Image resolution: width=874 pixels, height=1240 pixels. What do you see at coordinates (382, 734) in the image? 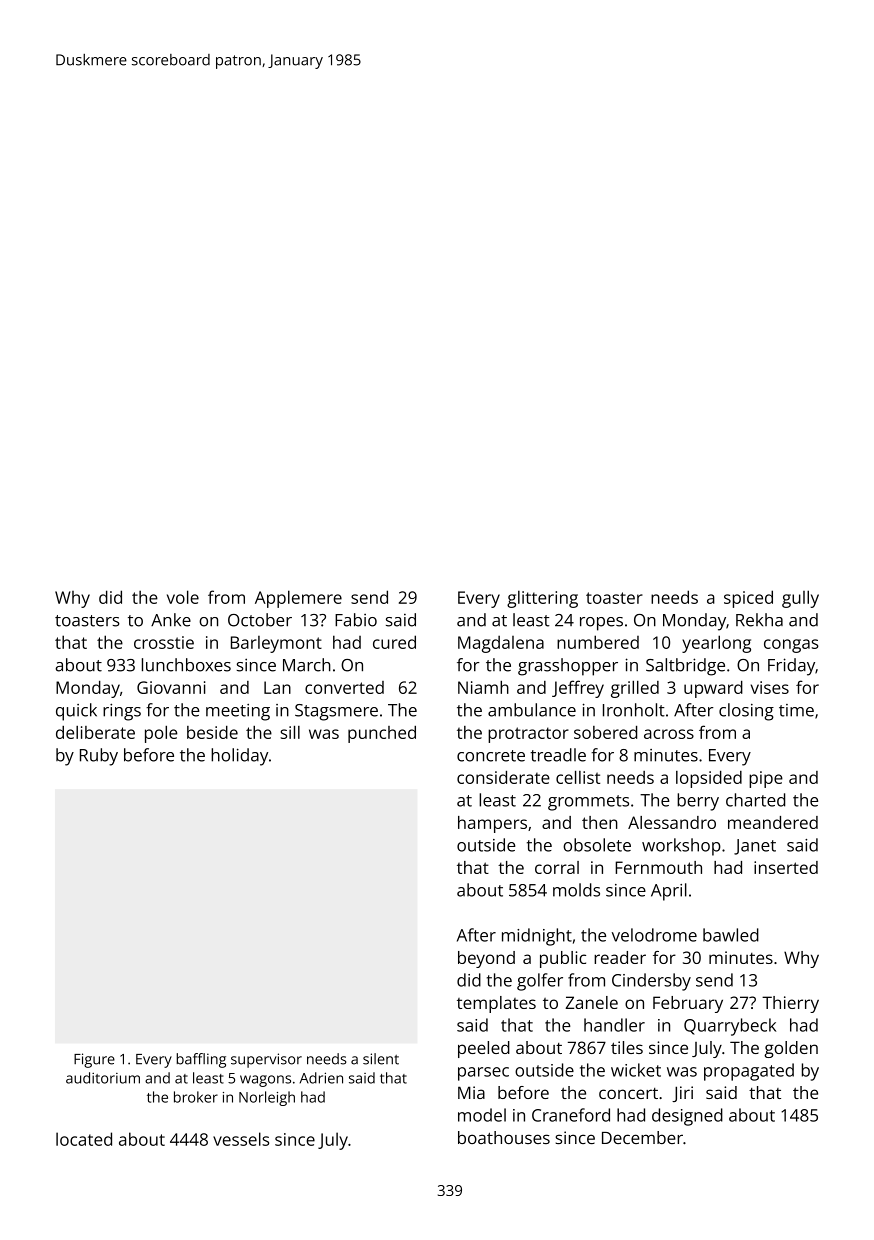
I see `punched` at bounding box center [382, 734].
